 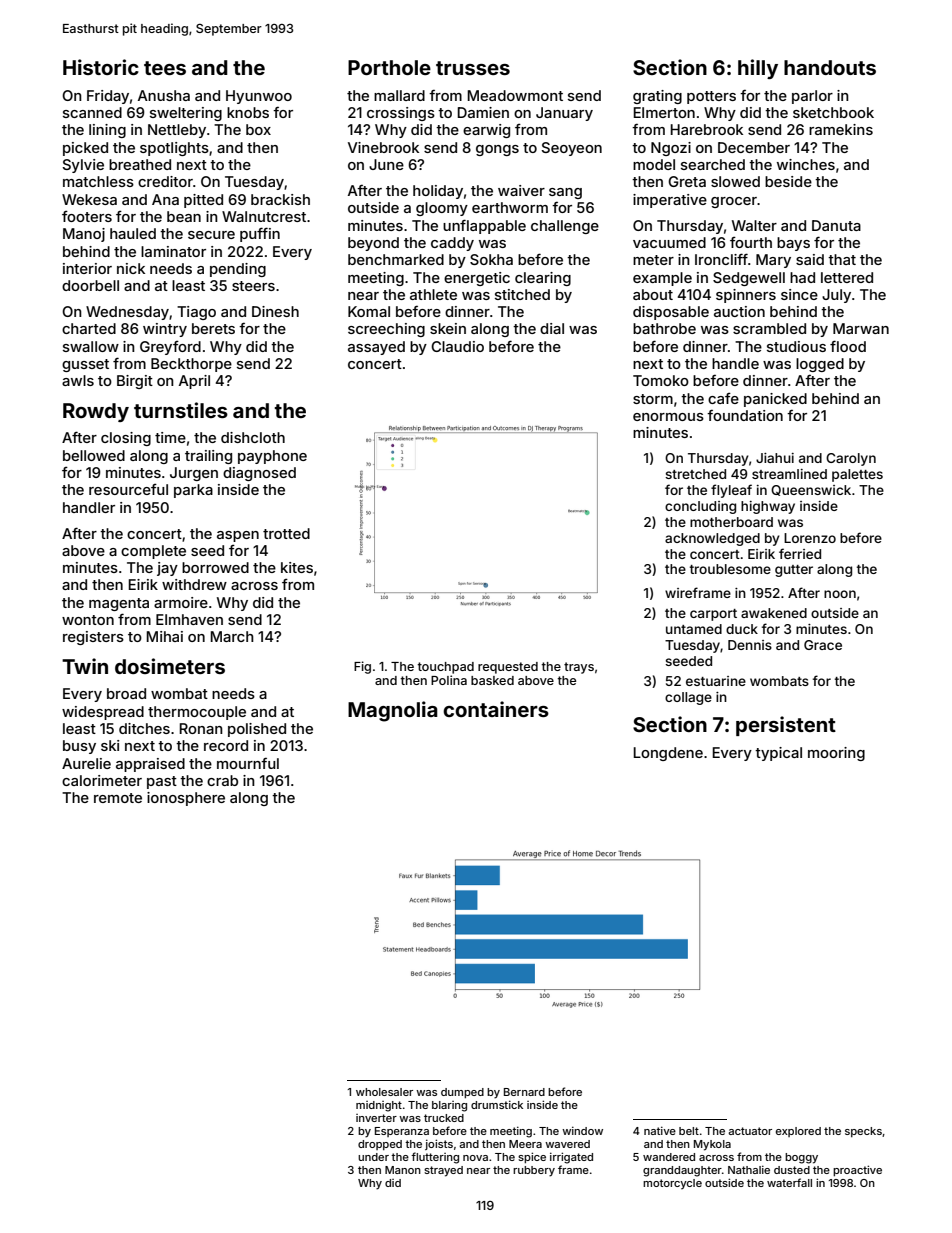 I want to click on remote, so click(x=118, y=798).
